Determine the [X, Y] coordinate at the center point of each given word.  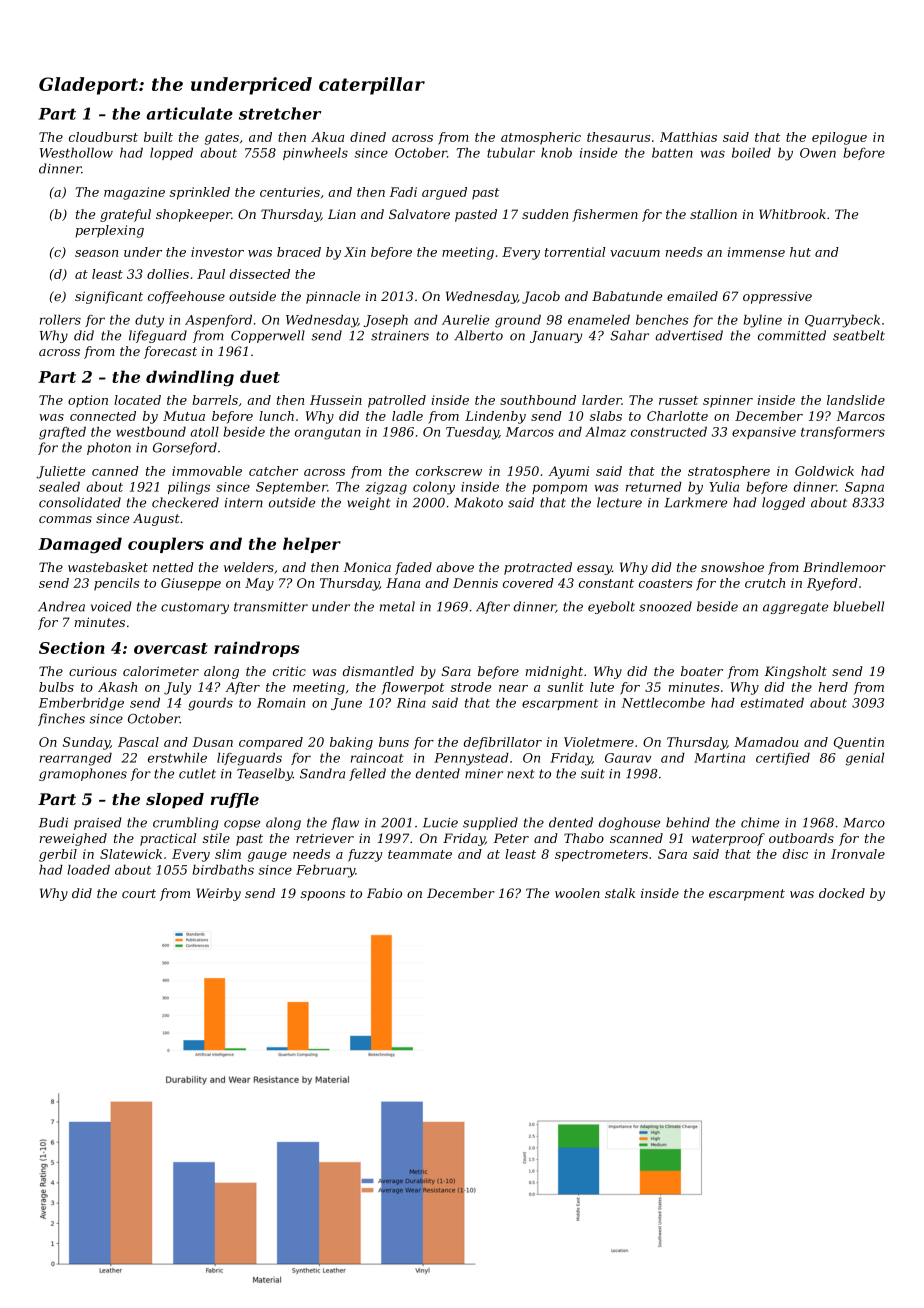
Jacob [541, 297]
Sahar [629, 335]
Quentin [859, 743]
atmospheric [541, 138]
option [88, 401]
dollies [168, 274]
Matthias [688, 137]
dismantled [378, 671]
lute [602, 687]
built [158, 137]
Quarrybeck [842, 321]
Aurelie [465, 320]
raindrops [256, 649]
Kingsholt [795, 672]
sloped [175, 801]
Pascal [138, 742]
